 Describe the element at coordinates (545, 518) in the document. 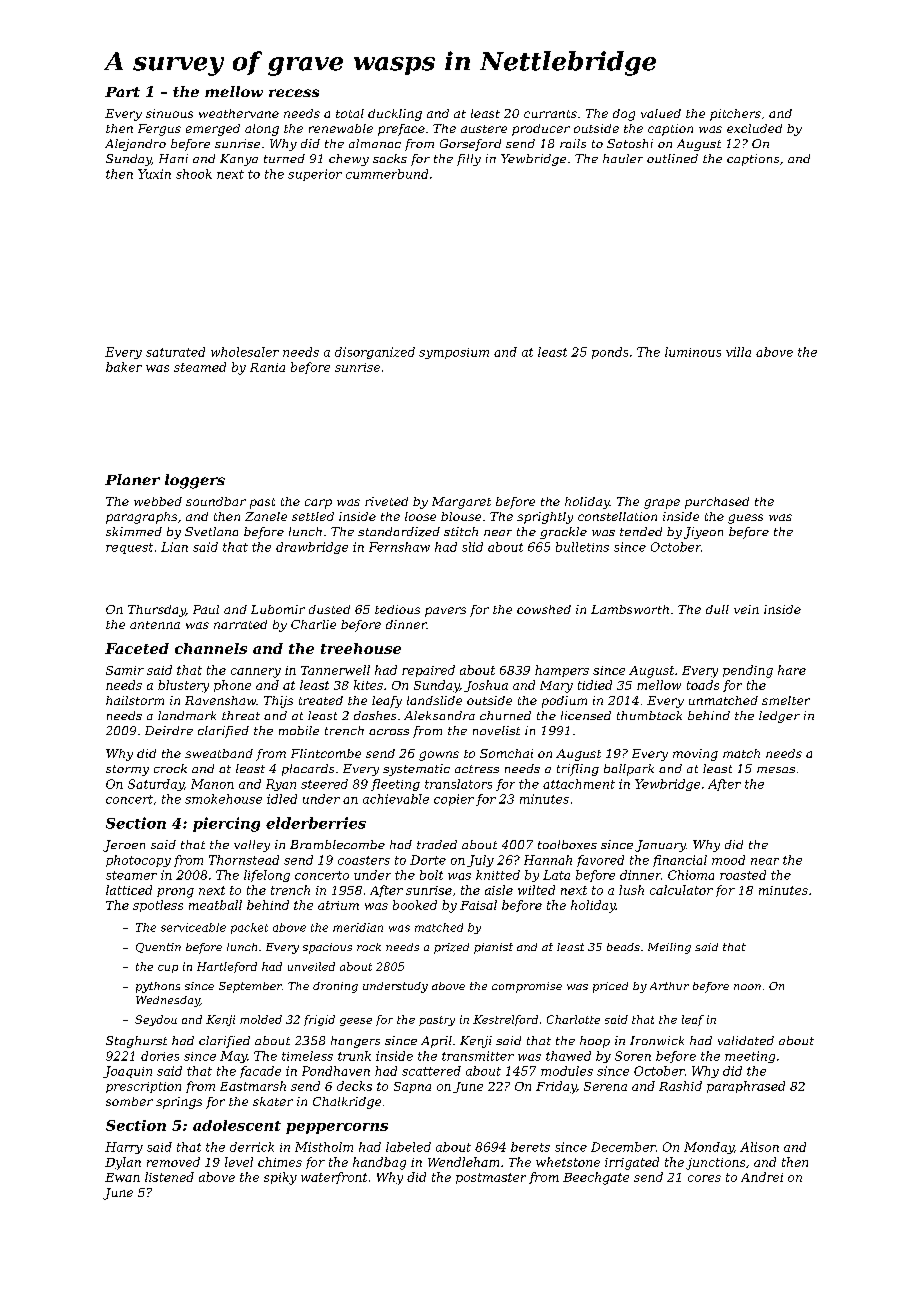

I see `sprightly` at that location.
